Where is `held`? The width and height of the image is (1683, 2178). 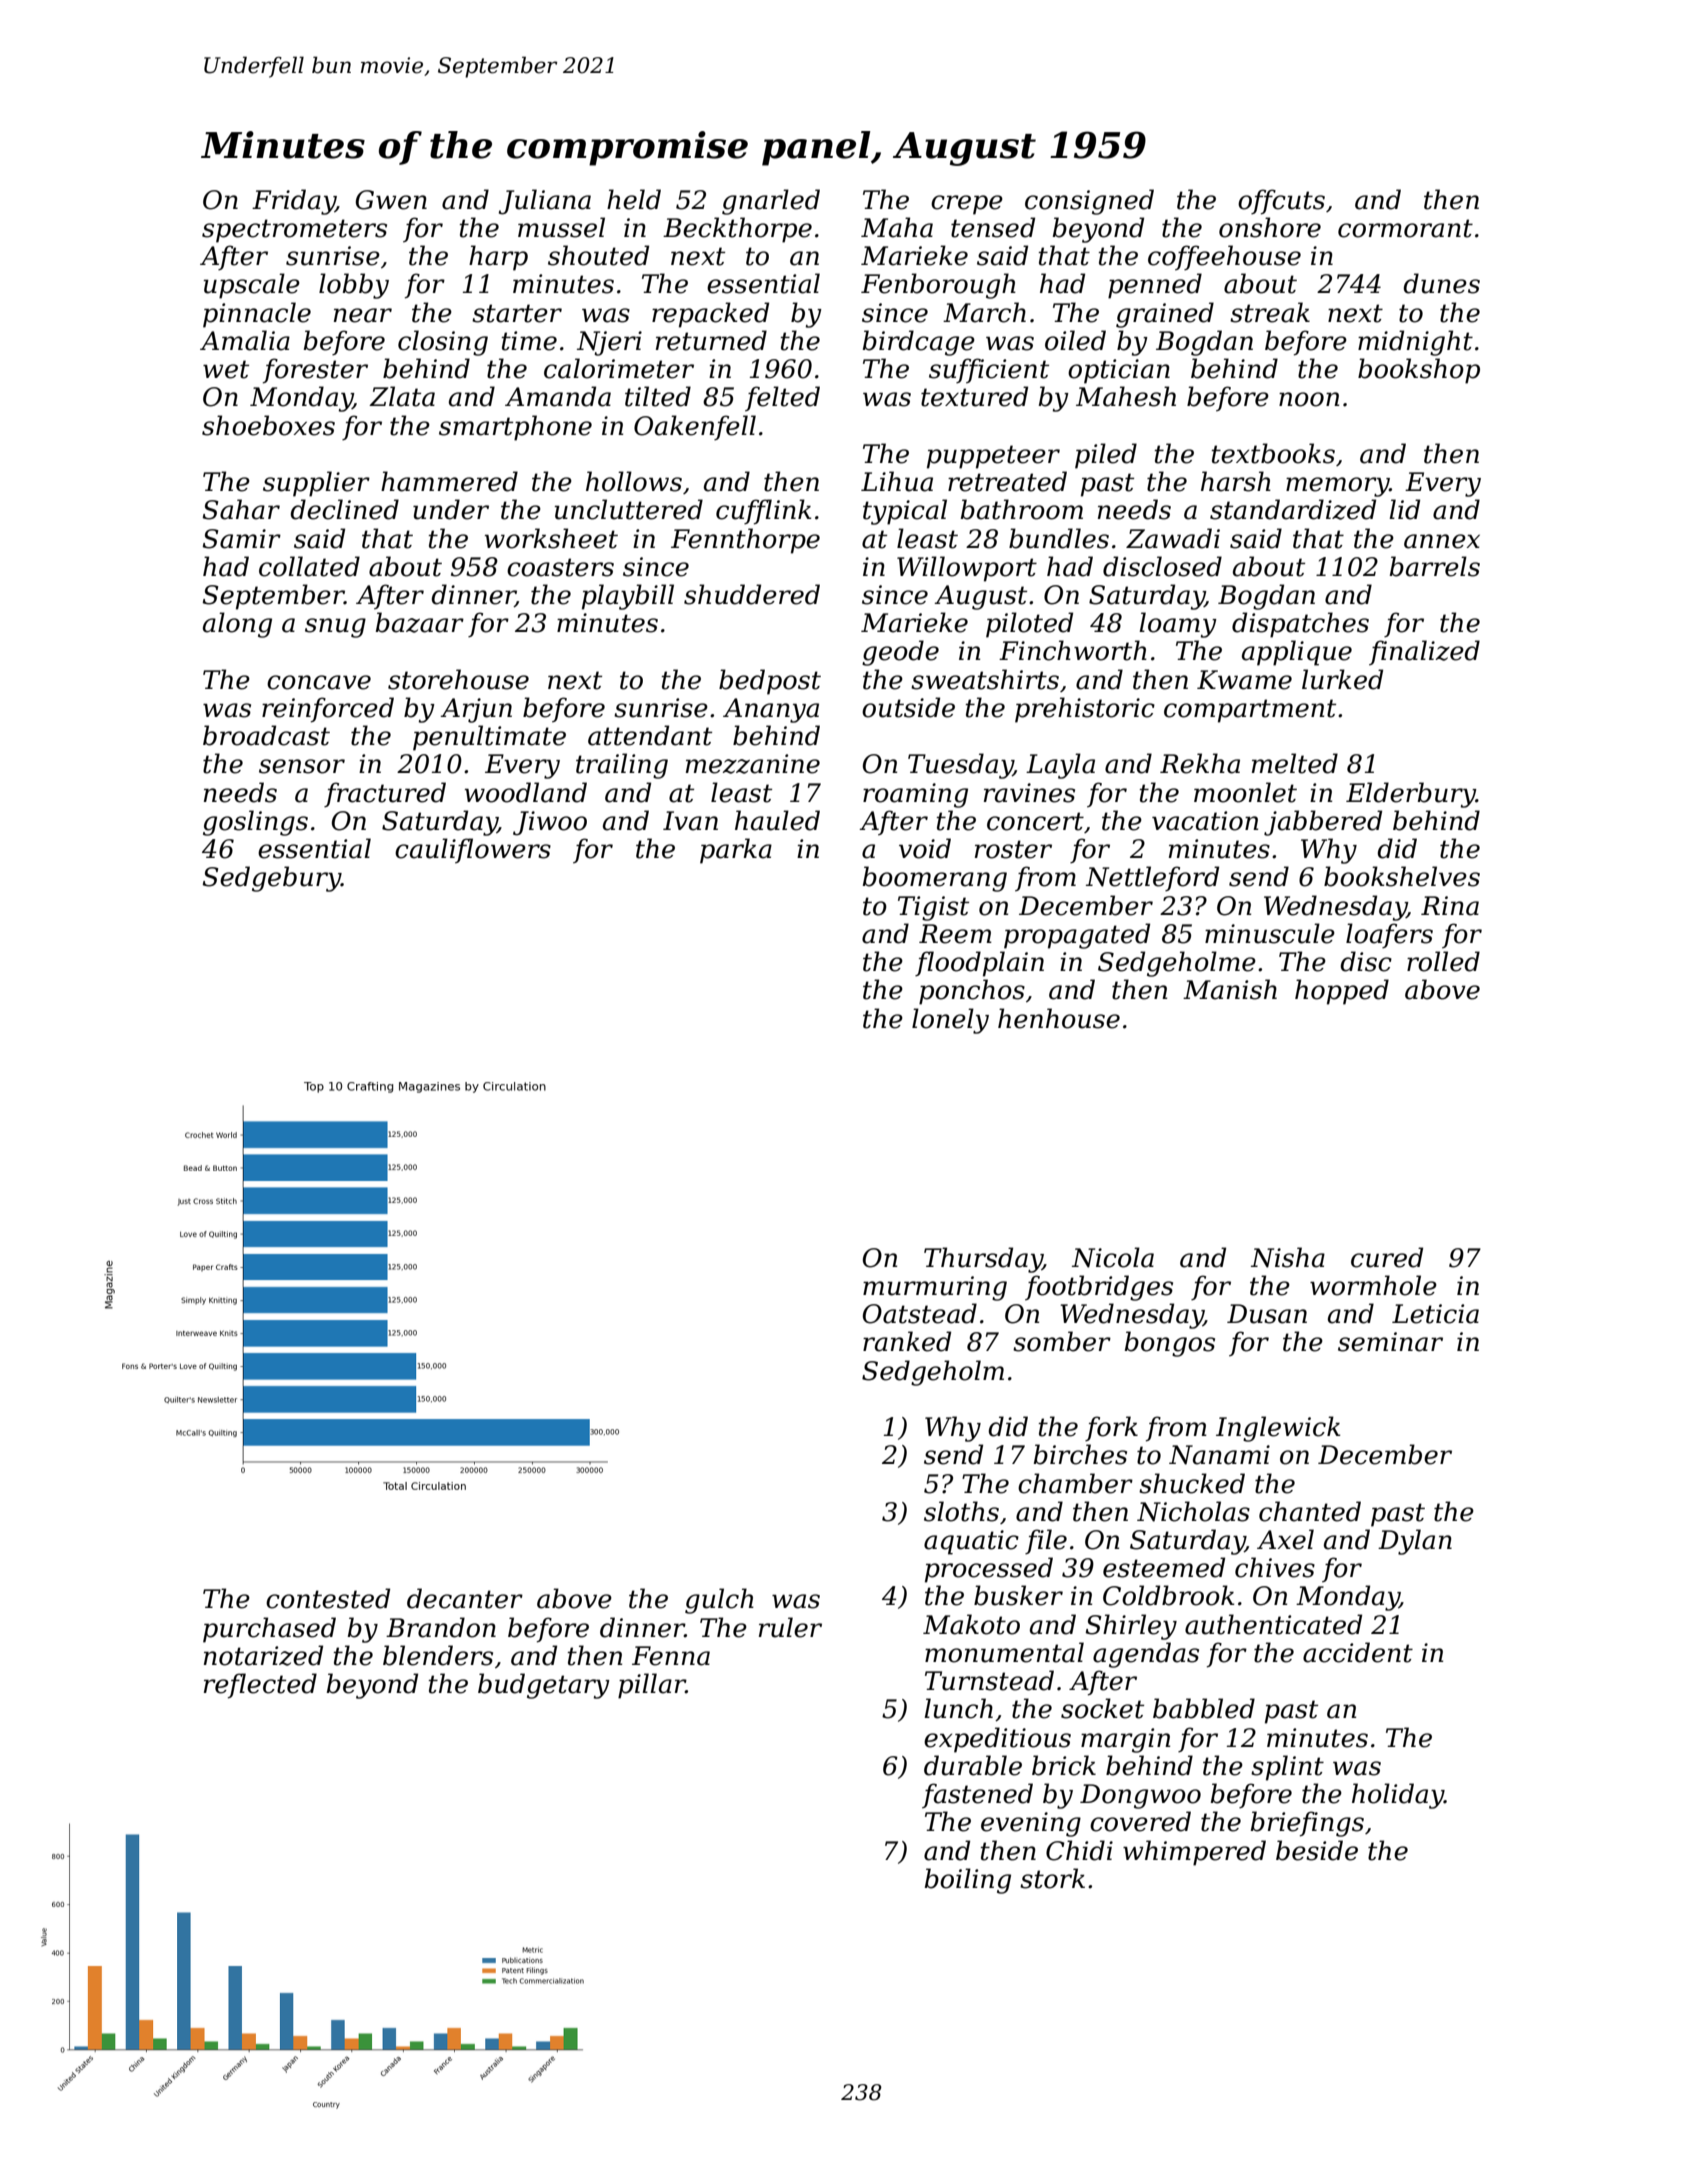
held is located at coordinates (634, 199).
